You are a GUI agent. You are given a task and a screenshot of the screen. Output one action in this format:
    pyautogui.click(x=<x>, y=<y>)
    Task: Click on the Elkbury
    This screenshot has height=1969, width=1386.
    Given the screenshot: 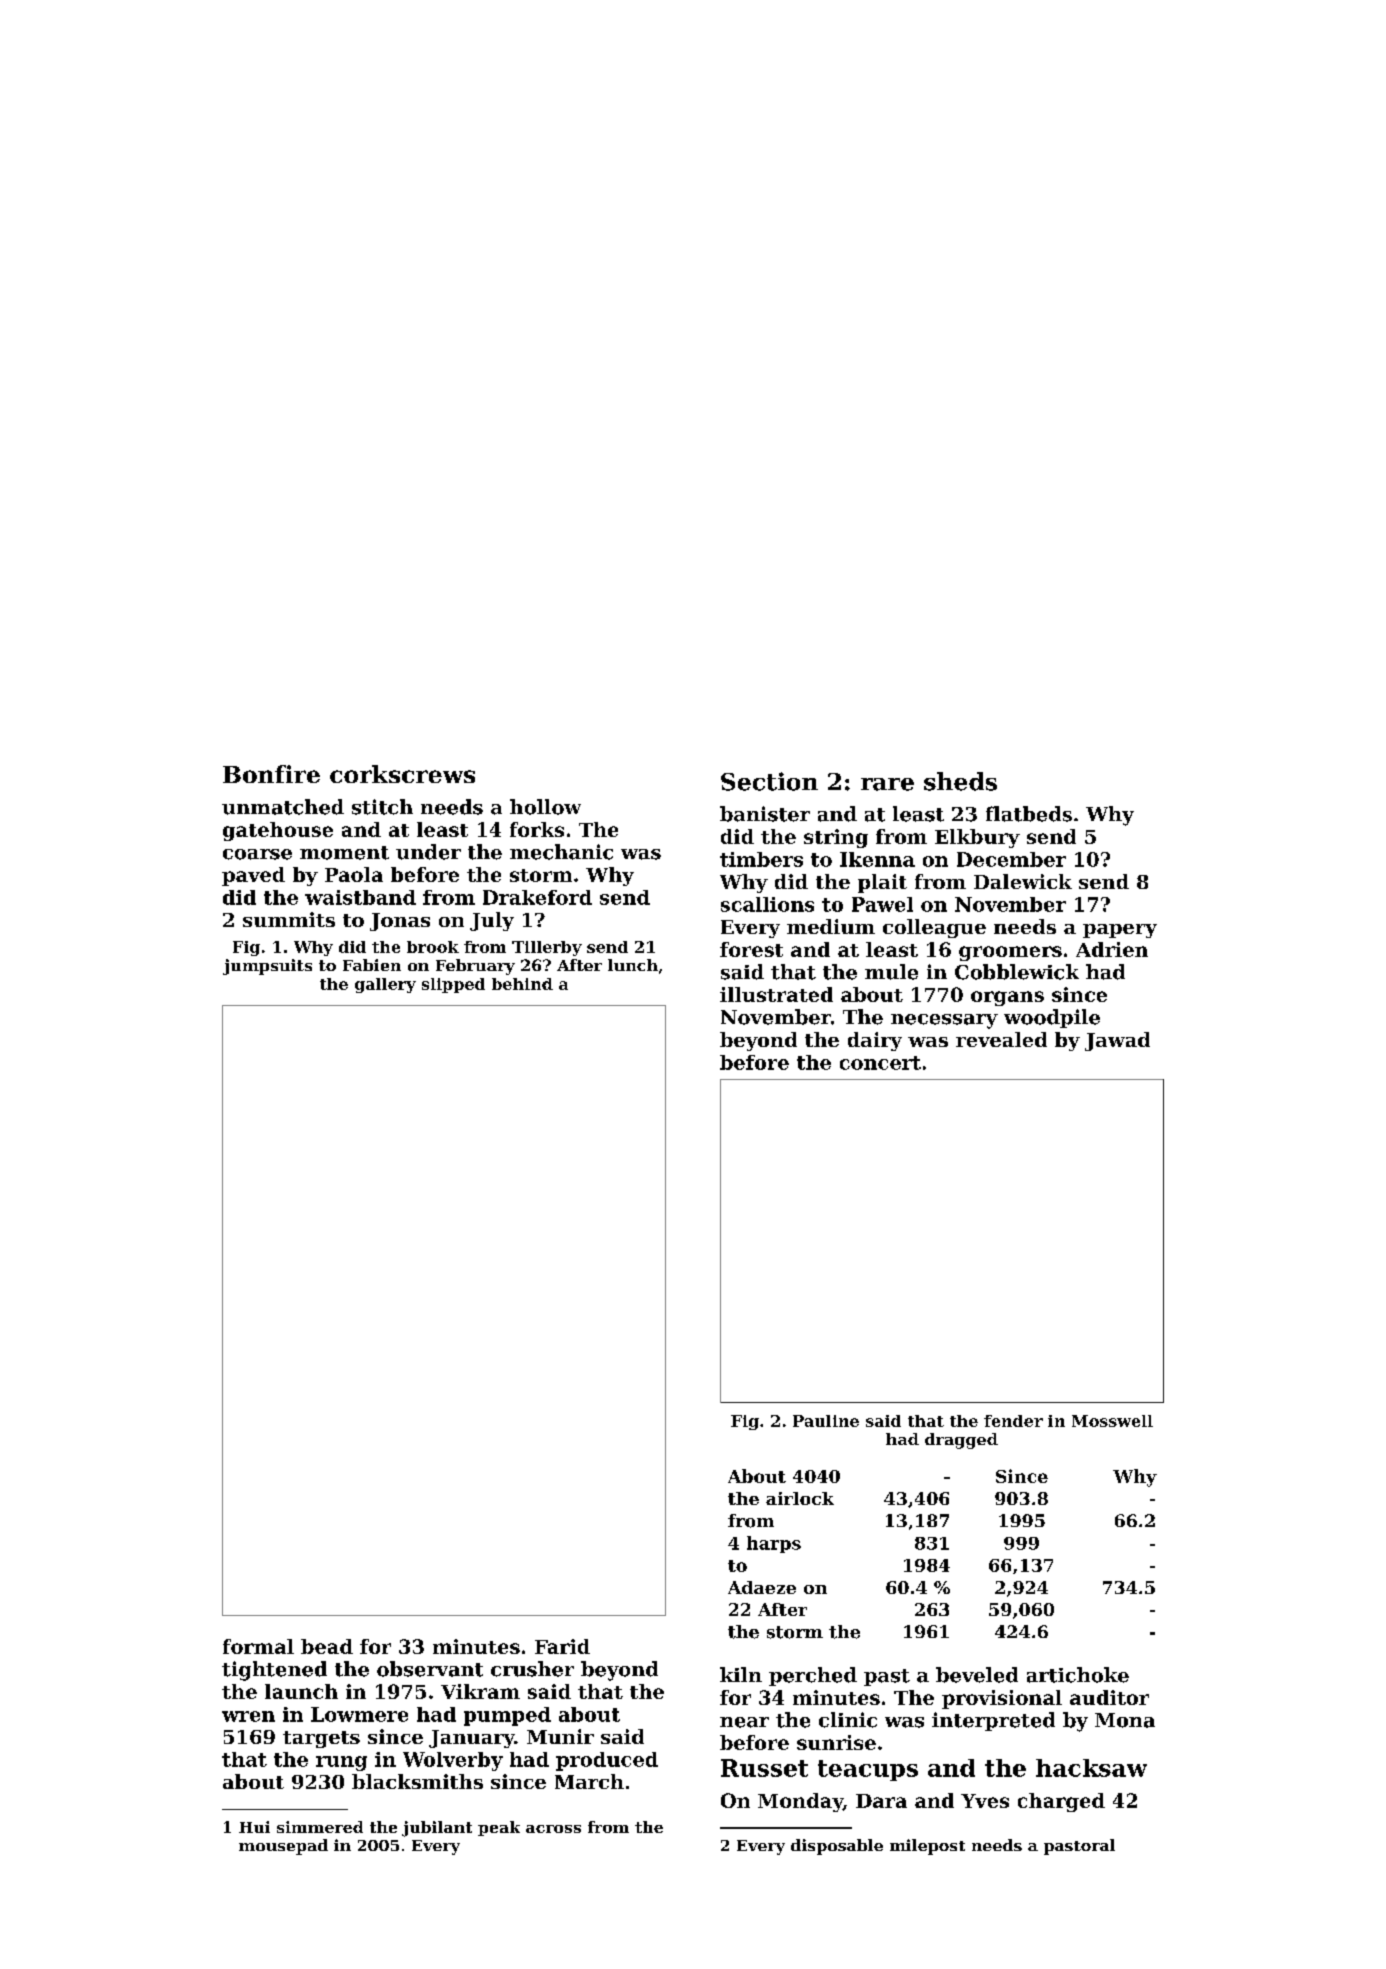 What is the action you would take?
    pyautogui.click(x=977, y=838)
